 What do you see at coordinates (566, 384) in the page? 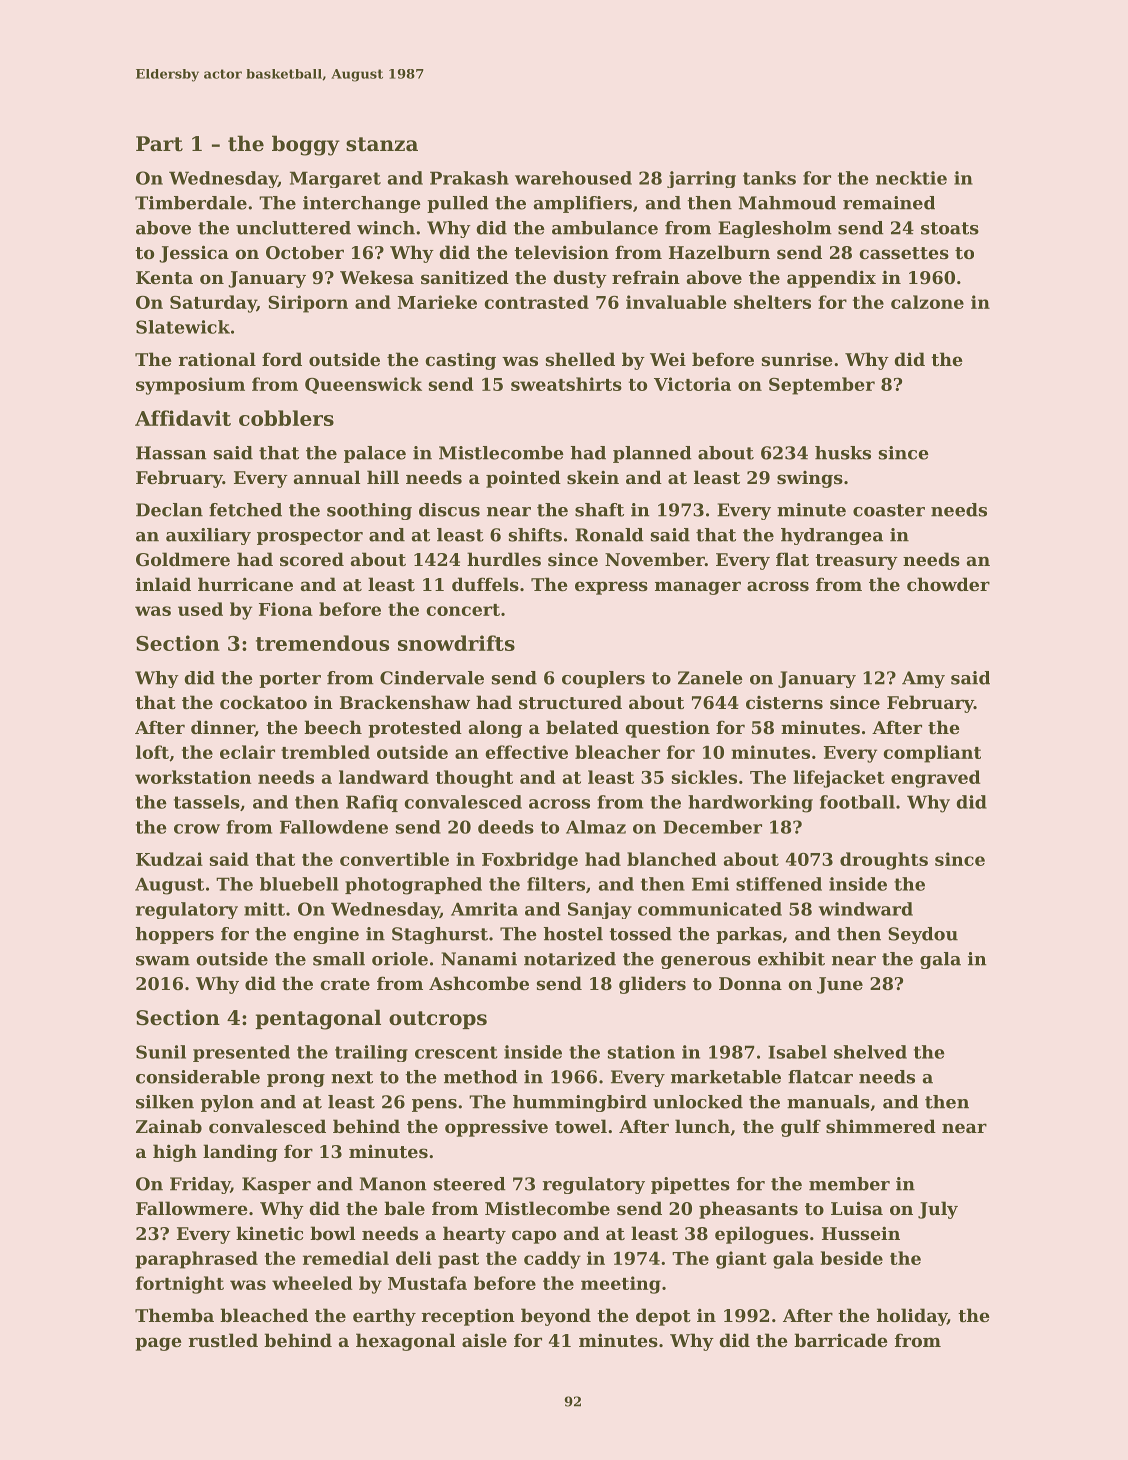
I see `sweatshirts` at bounding box center [566, 384].
